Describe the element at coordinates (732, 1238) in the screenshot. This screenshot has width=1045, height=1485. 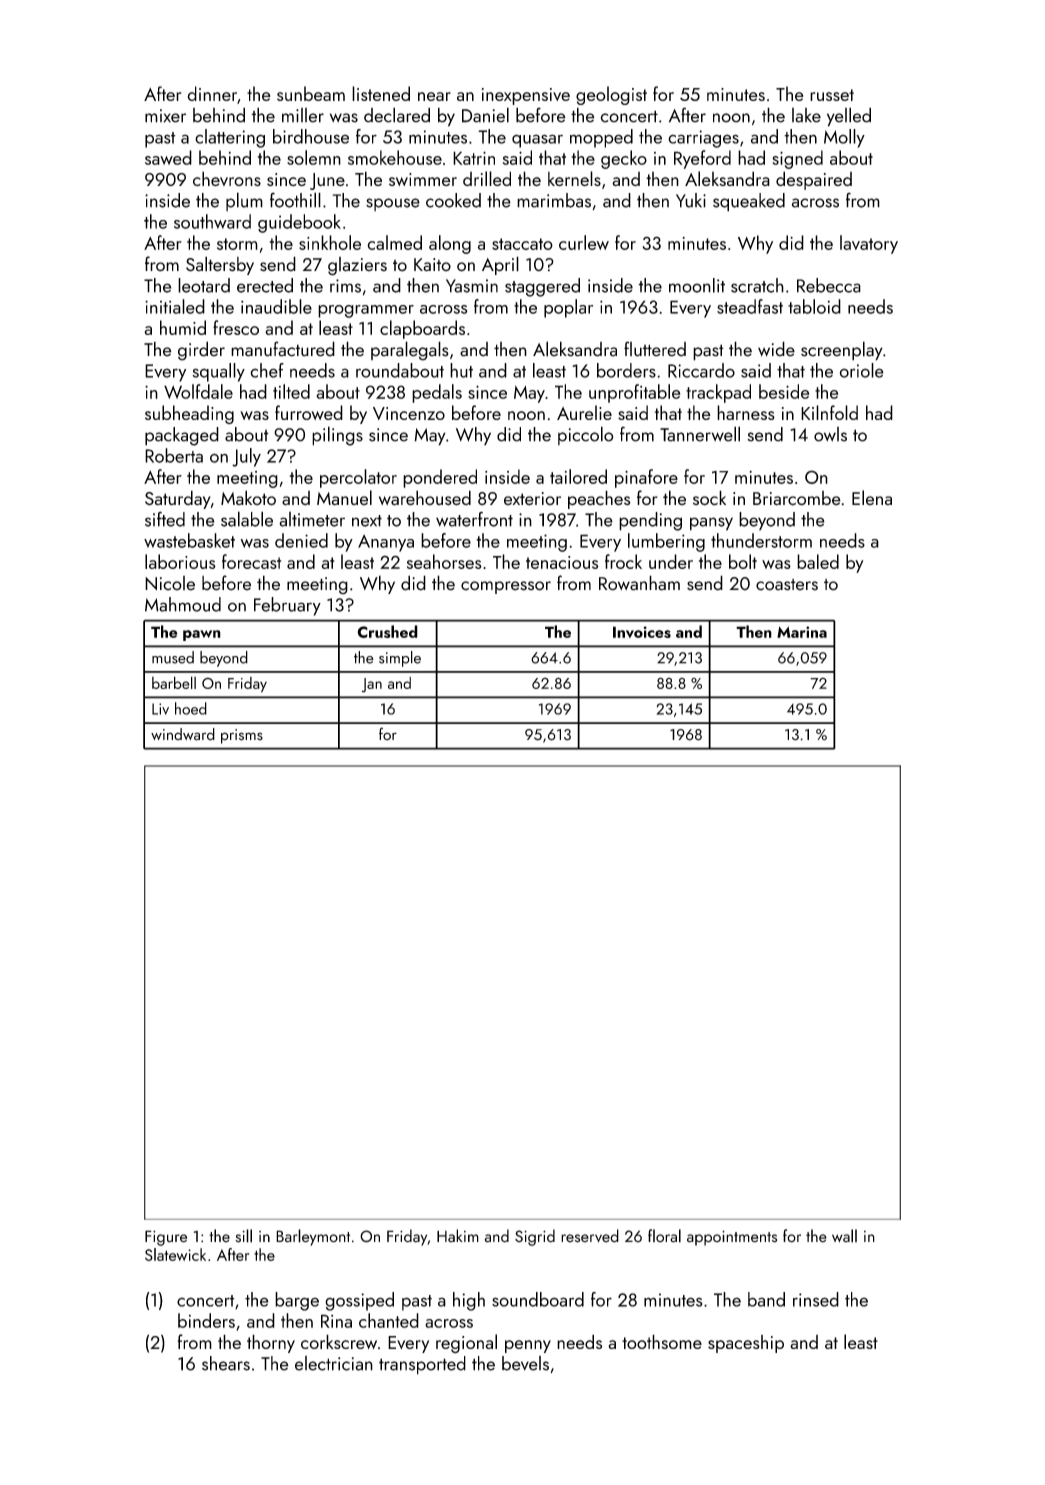
I see `appointments` at that location.
